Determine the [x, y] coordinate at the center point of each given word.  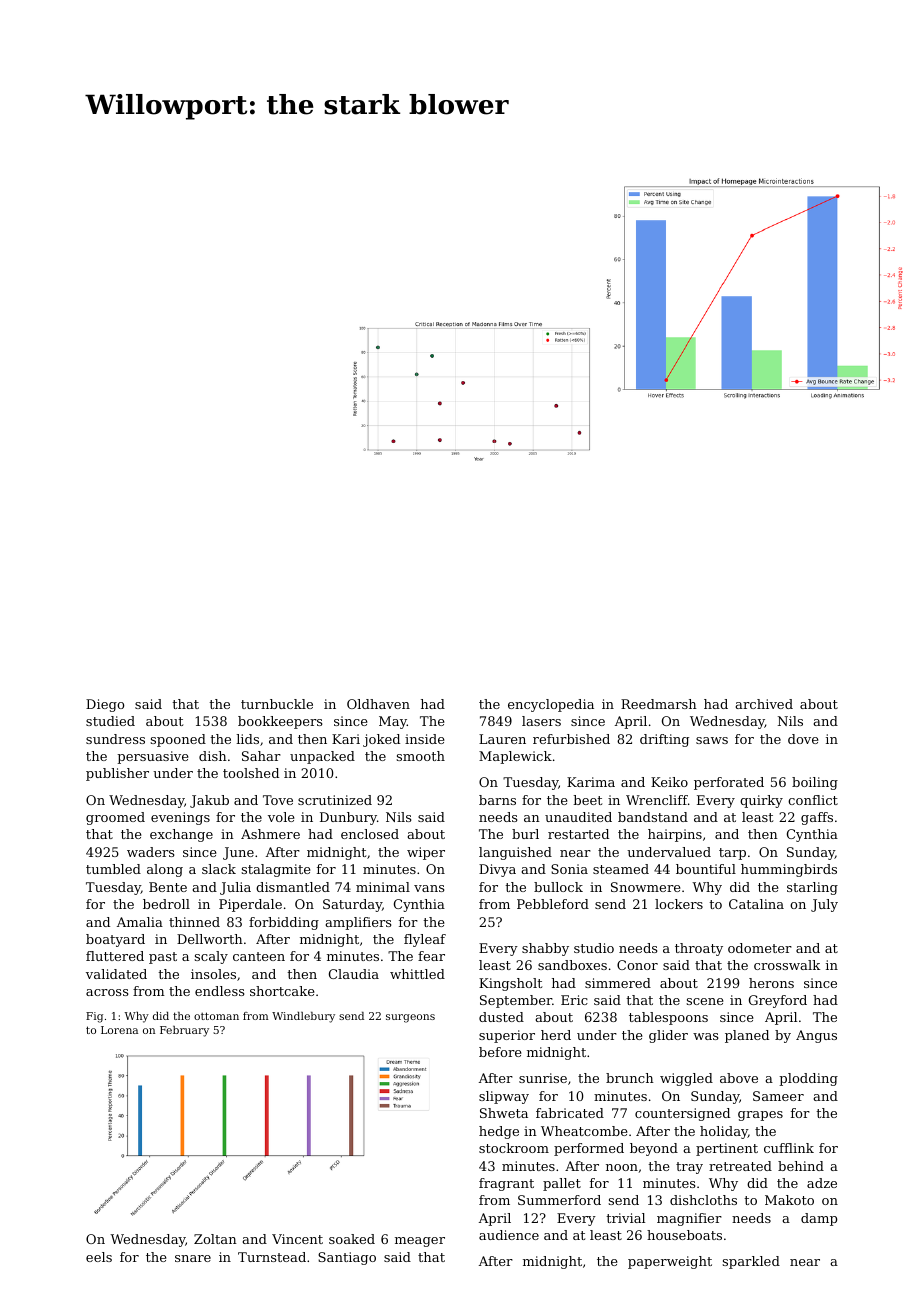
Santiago [347, 1258]
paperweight [670, 1262]
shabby [545, 949]
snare [193, 1258]
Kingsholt [510, 984]
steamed [621, 869]
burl [525, 834]
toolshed [251, 773]
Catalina [756, 904]
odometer [760, 948]
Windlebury [303, 1017]
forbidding [284, 923]
